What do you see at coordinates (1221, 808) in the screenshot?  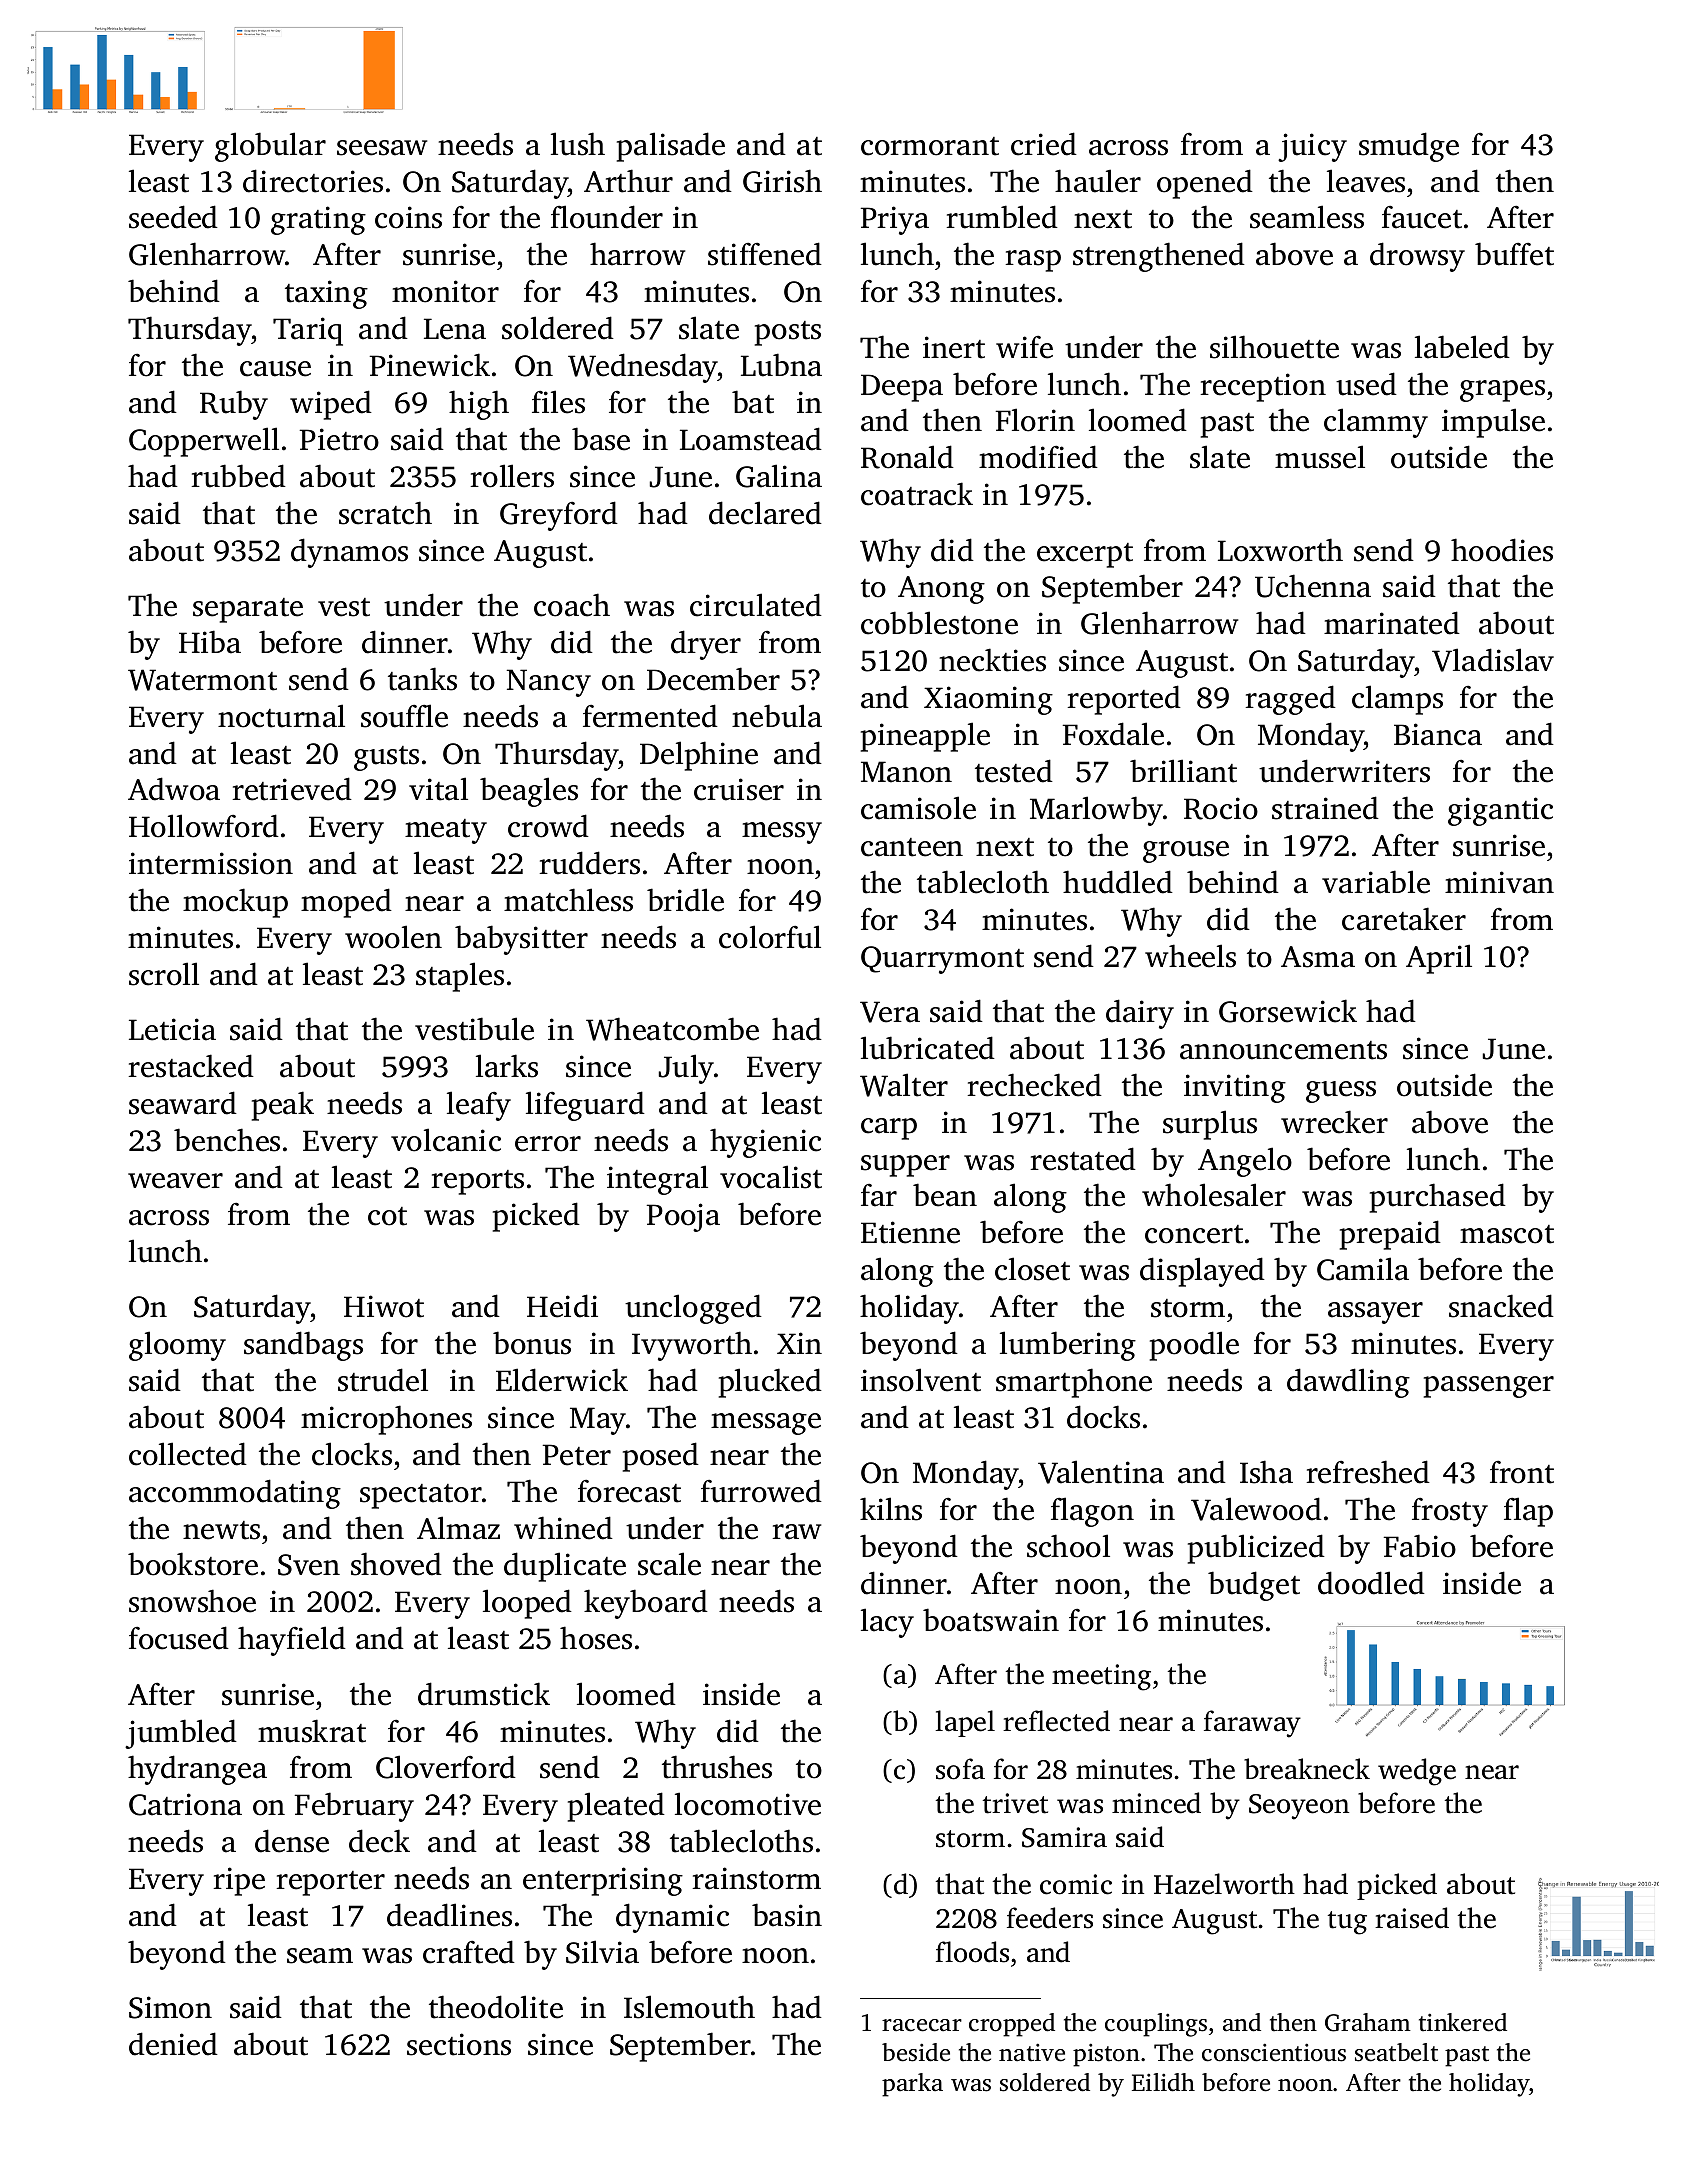 I see `Rocio` at bounding box center [1221, 808].
